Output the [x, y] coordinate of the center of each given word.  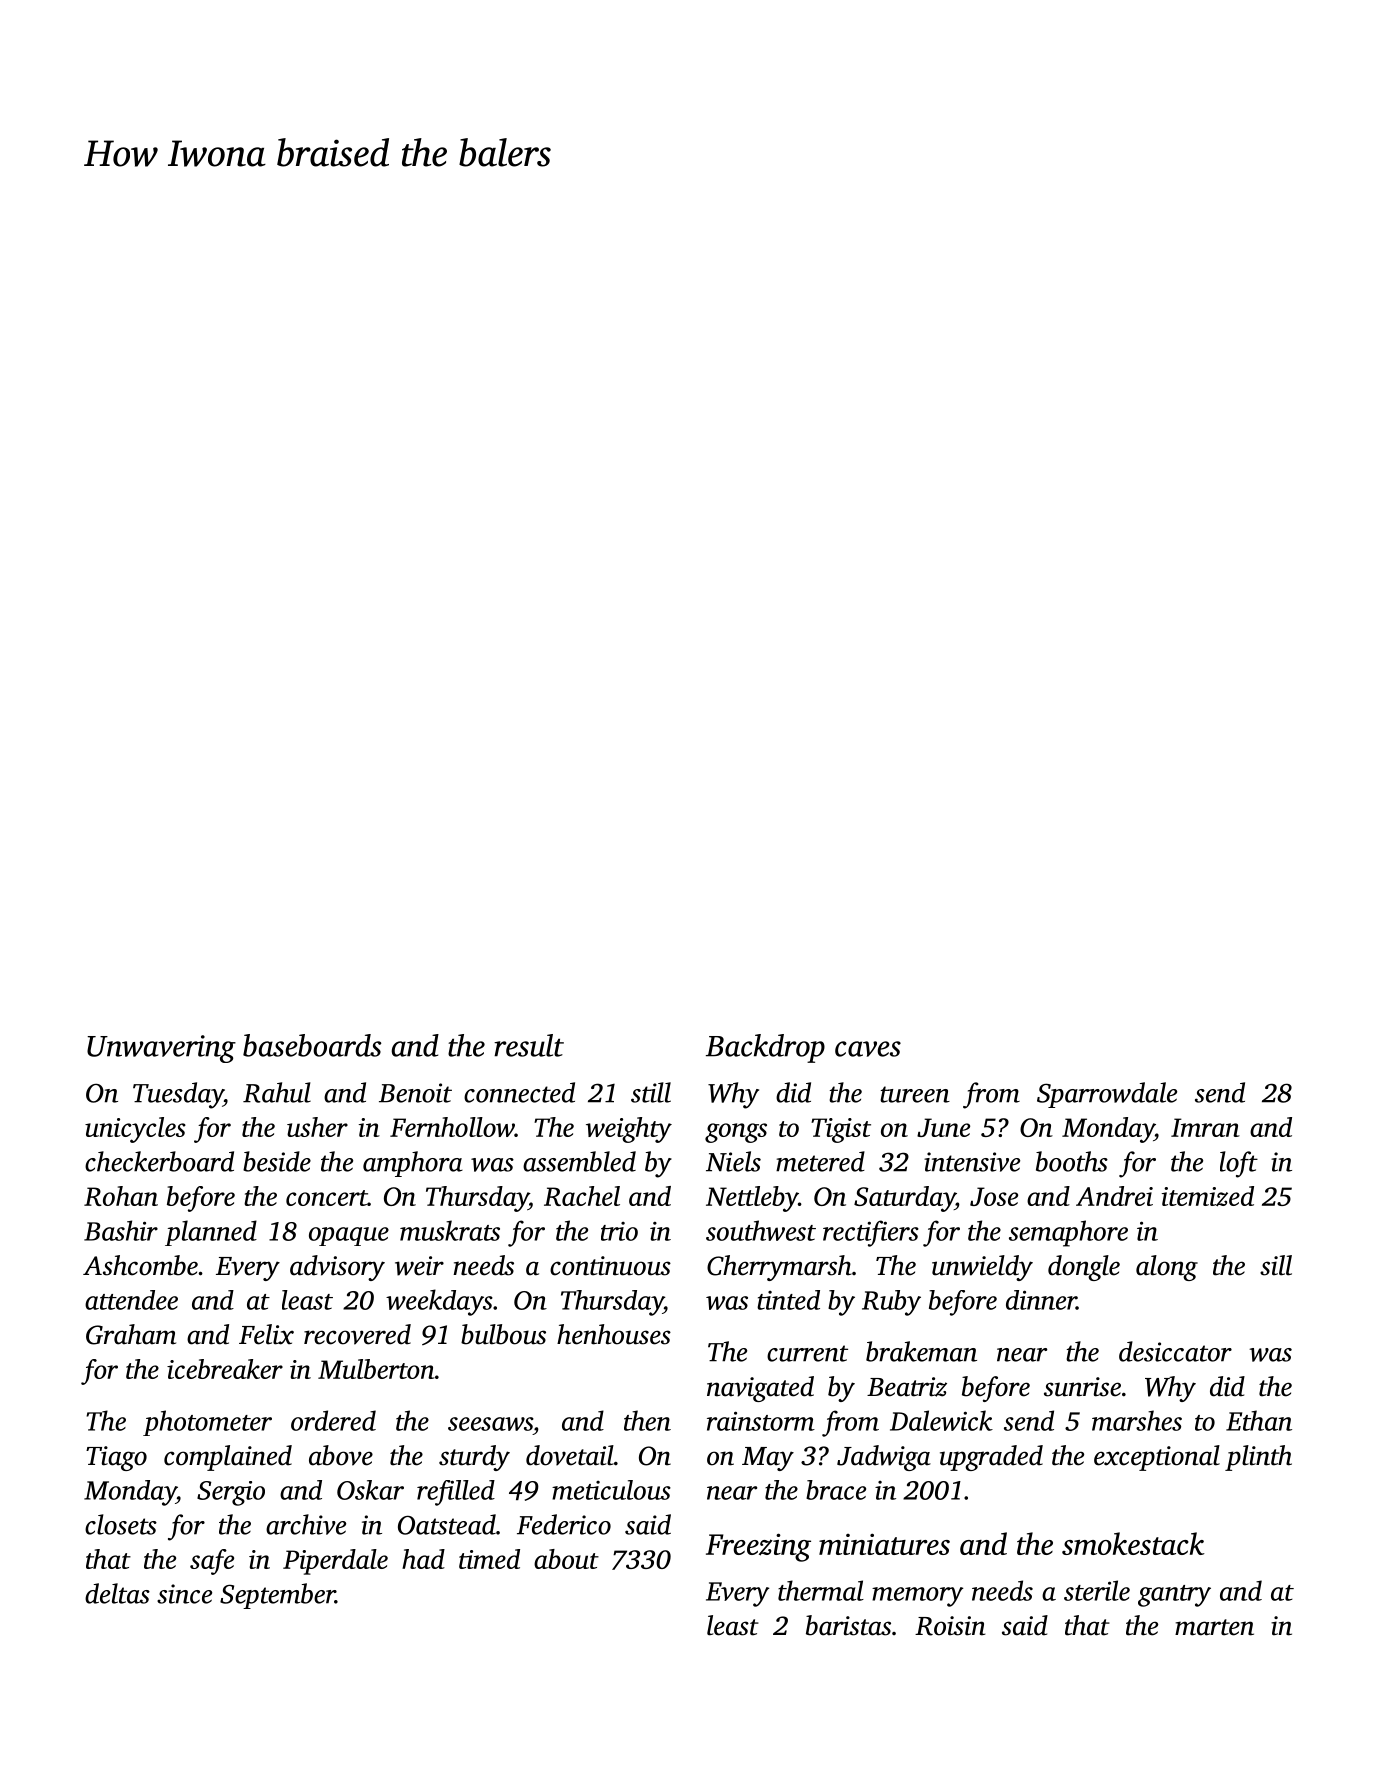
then [647, 1420]
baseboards [312, 1045]
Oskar [370, 1490]
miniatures [884, 1544]
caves [868, 1049]
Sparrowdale [1107, 1095]
